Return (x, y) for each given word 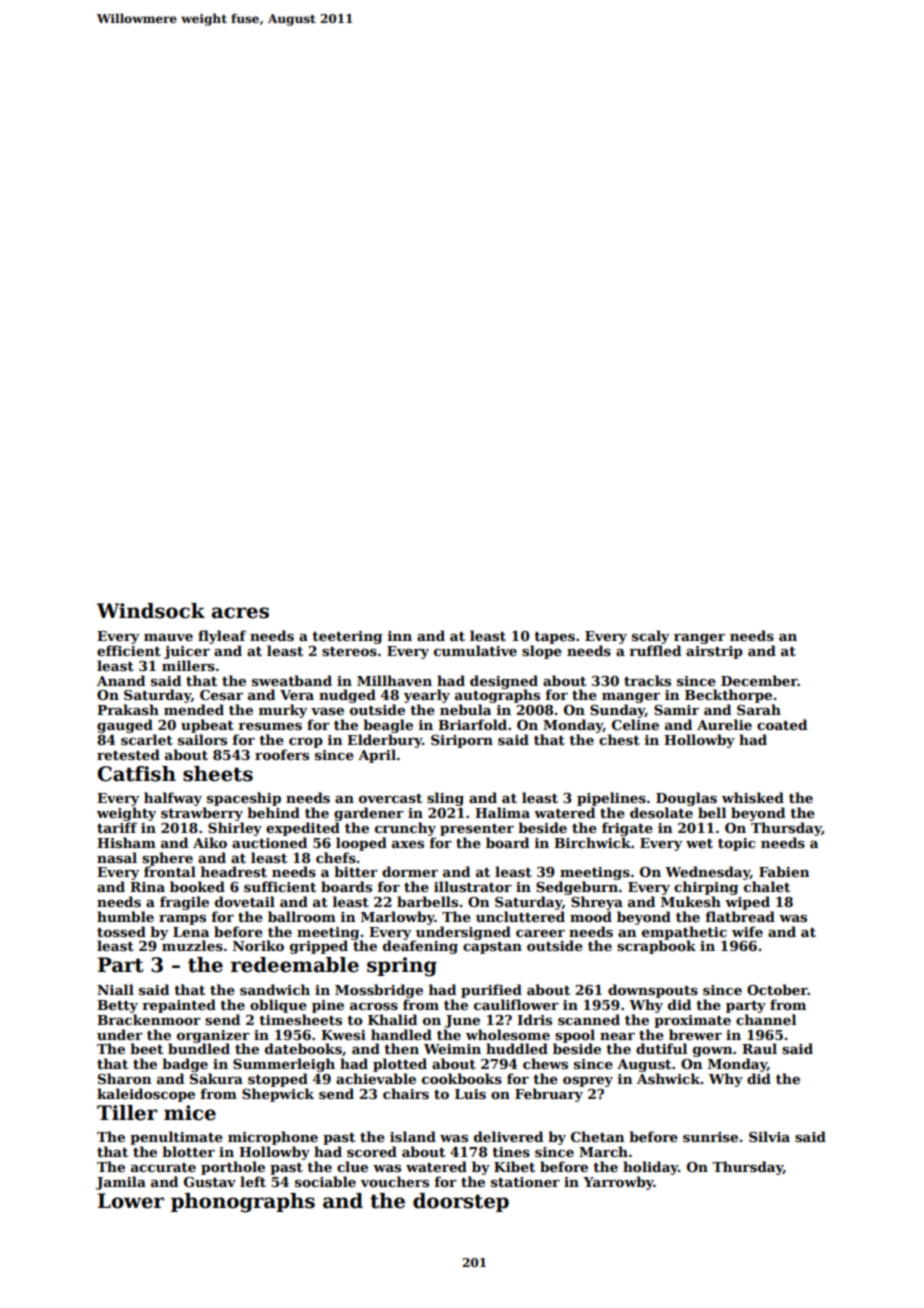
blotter (188, 1151)
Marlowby (398, 918)
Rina (147, 887)
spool (575, 1036)
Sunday (617, 711)
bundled (199, 1048)
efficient (129, 650)
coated (782, 724)
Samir (676, 710)
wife (747, 931)
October (777, 989)
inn (400, 636)
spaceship (244, 799)
